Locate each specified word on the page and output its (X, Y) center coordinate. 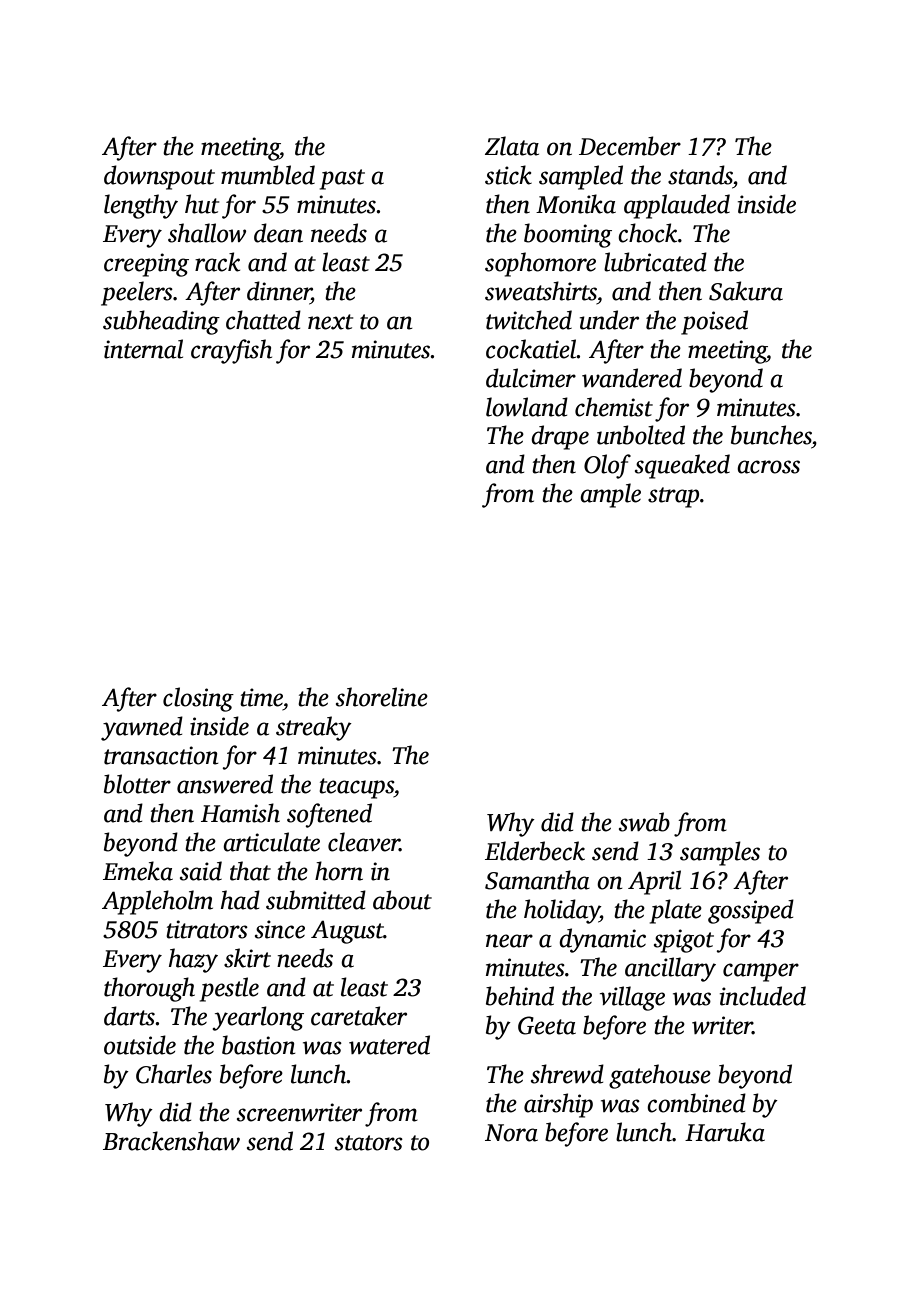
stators (369, 1143)
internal (143, 349)
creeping (146, 265)
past (342, 179)
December (630, 146)
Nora (511, 1133)
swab (644, 822)
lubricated (655, 262)
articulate (271, 842)
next (330, 322)
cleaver (364, 842)
